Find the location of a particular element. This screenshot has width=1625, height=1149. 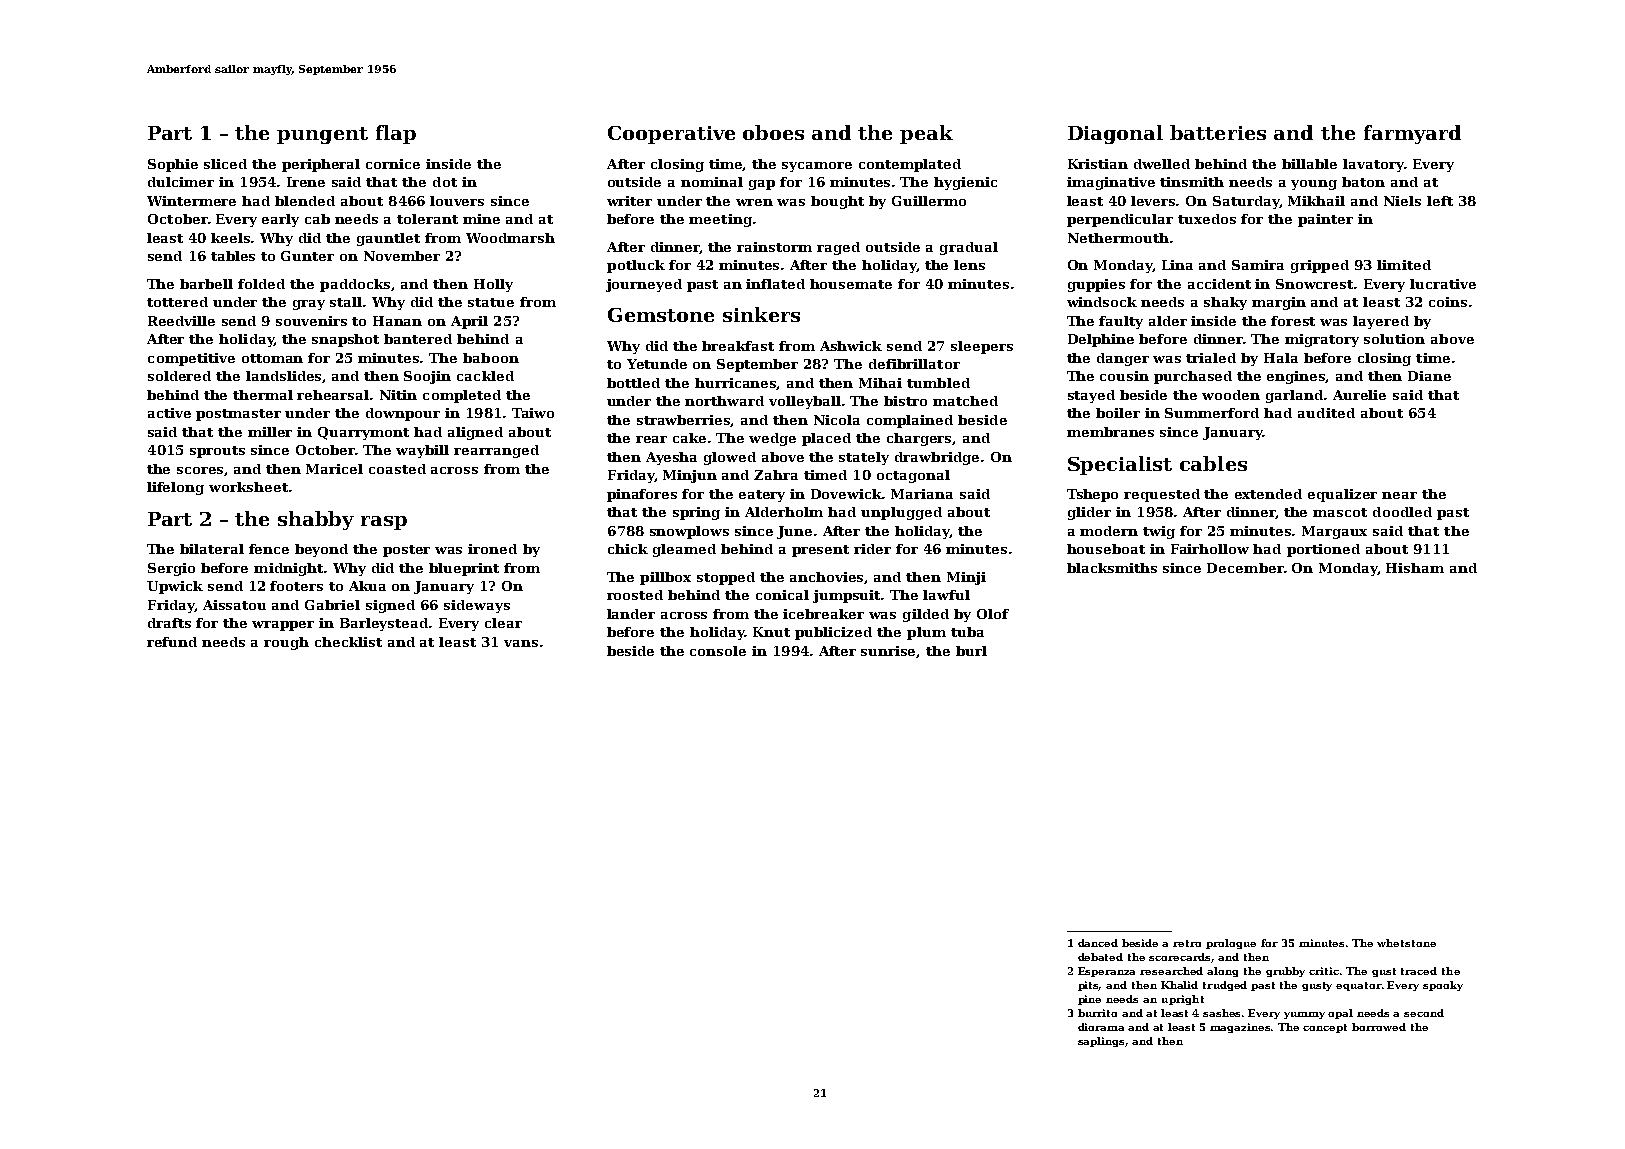

rough is located at coordinates (286, 643).
